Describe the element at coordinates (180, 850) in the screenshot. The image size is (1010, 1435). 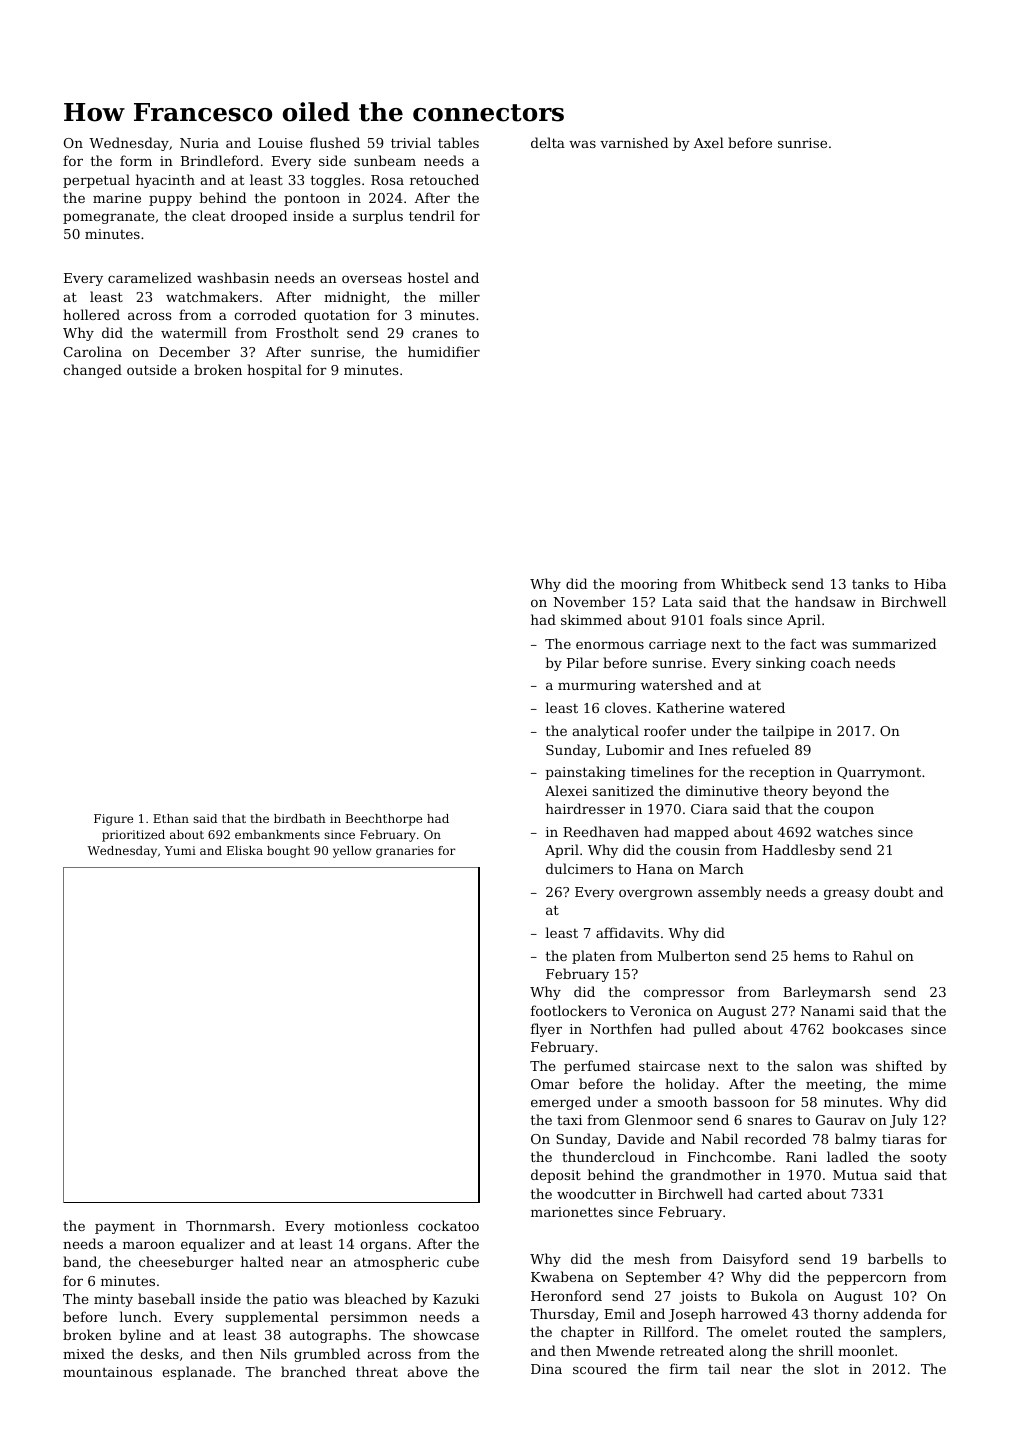
I see `Yumi` at that location.
